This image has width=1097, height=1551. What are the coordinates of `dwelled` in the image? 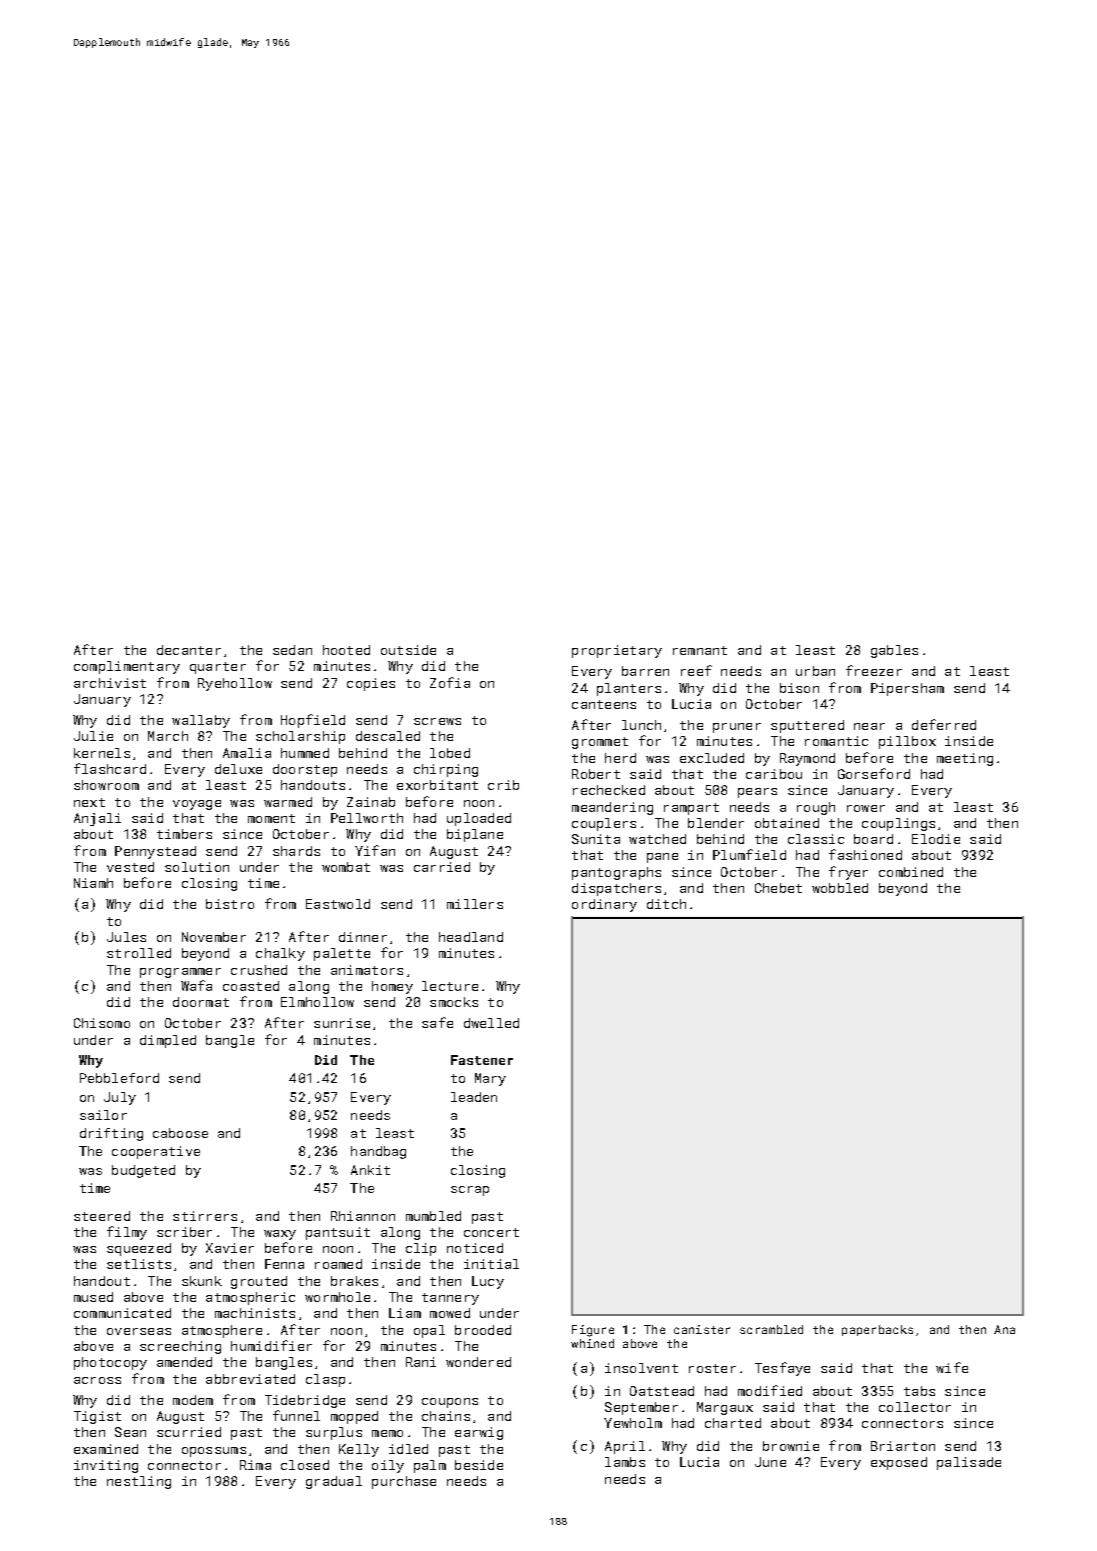 It's located at (491, 1023).
